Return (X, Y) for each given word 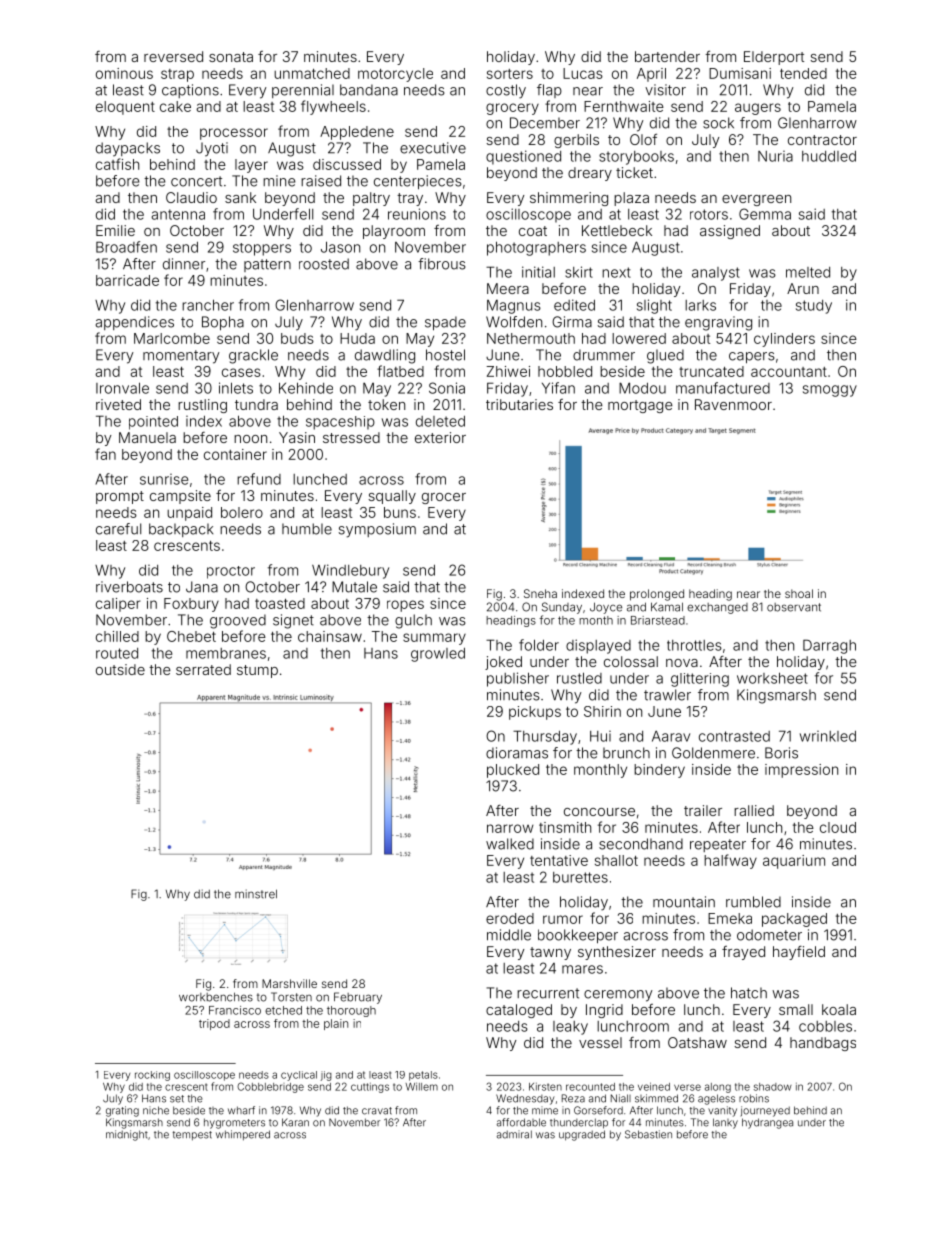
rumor (563, 919)
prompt (120, 497)
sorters (510, 74)
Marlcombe (172, 338)
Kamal (667, 607)
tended (803, 73)
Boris (781, 753)
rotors (709, 214)
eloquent (125, 108)
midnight (127, 1135)
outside (120, 669)
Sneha (540, 593)
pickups (535, 713)
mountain (684, 902)
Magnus (514, 307)
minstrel (256, 894)
